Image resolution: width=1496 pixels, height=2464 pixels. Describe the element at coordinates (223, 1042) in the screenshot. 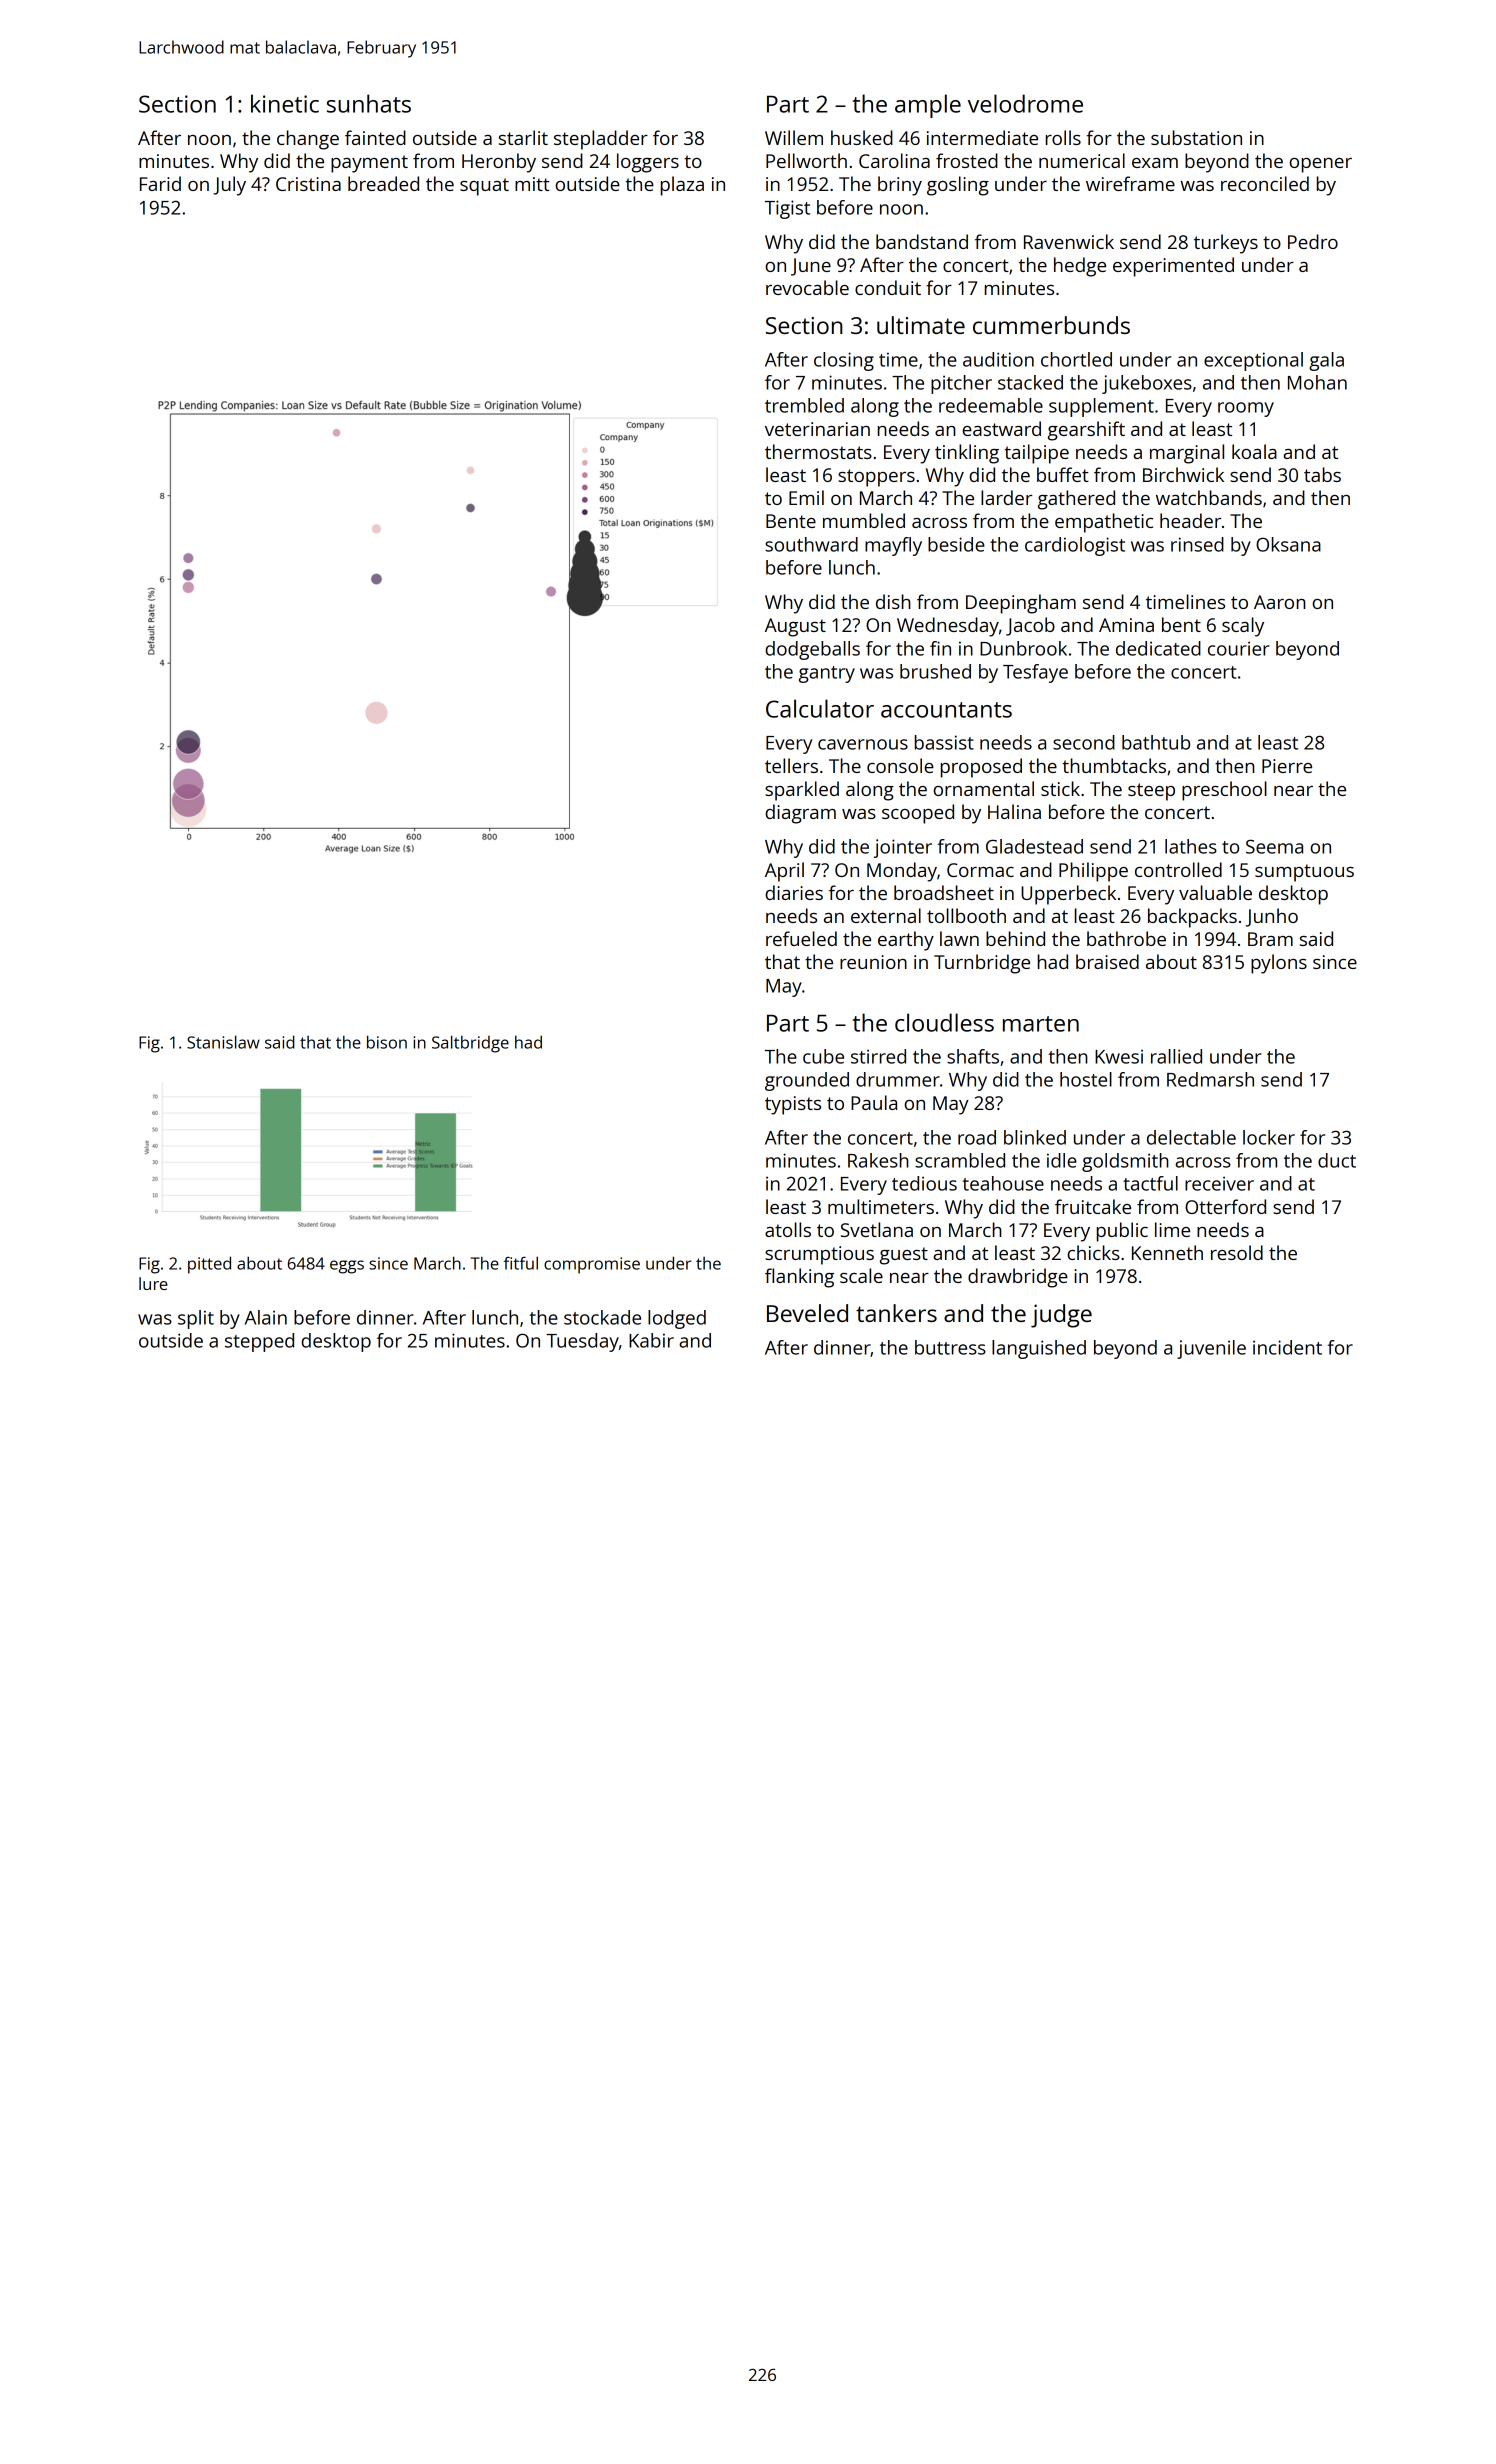

I see `Stanislaw` at that location.
